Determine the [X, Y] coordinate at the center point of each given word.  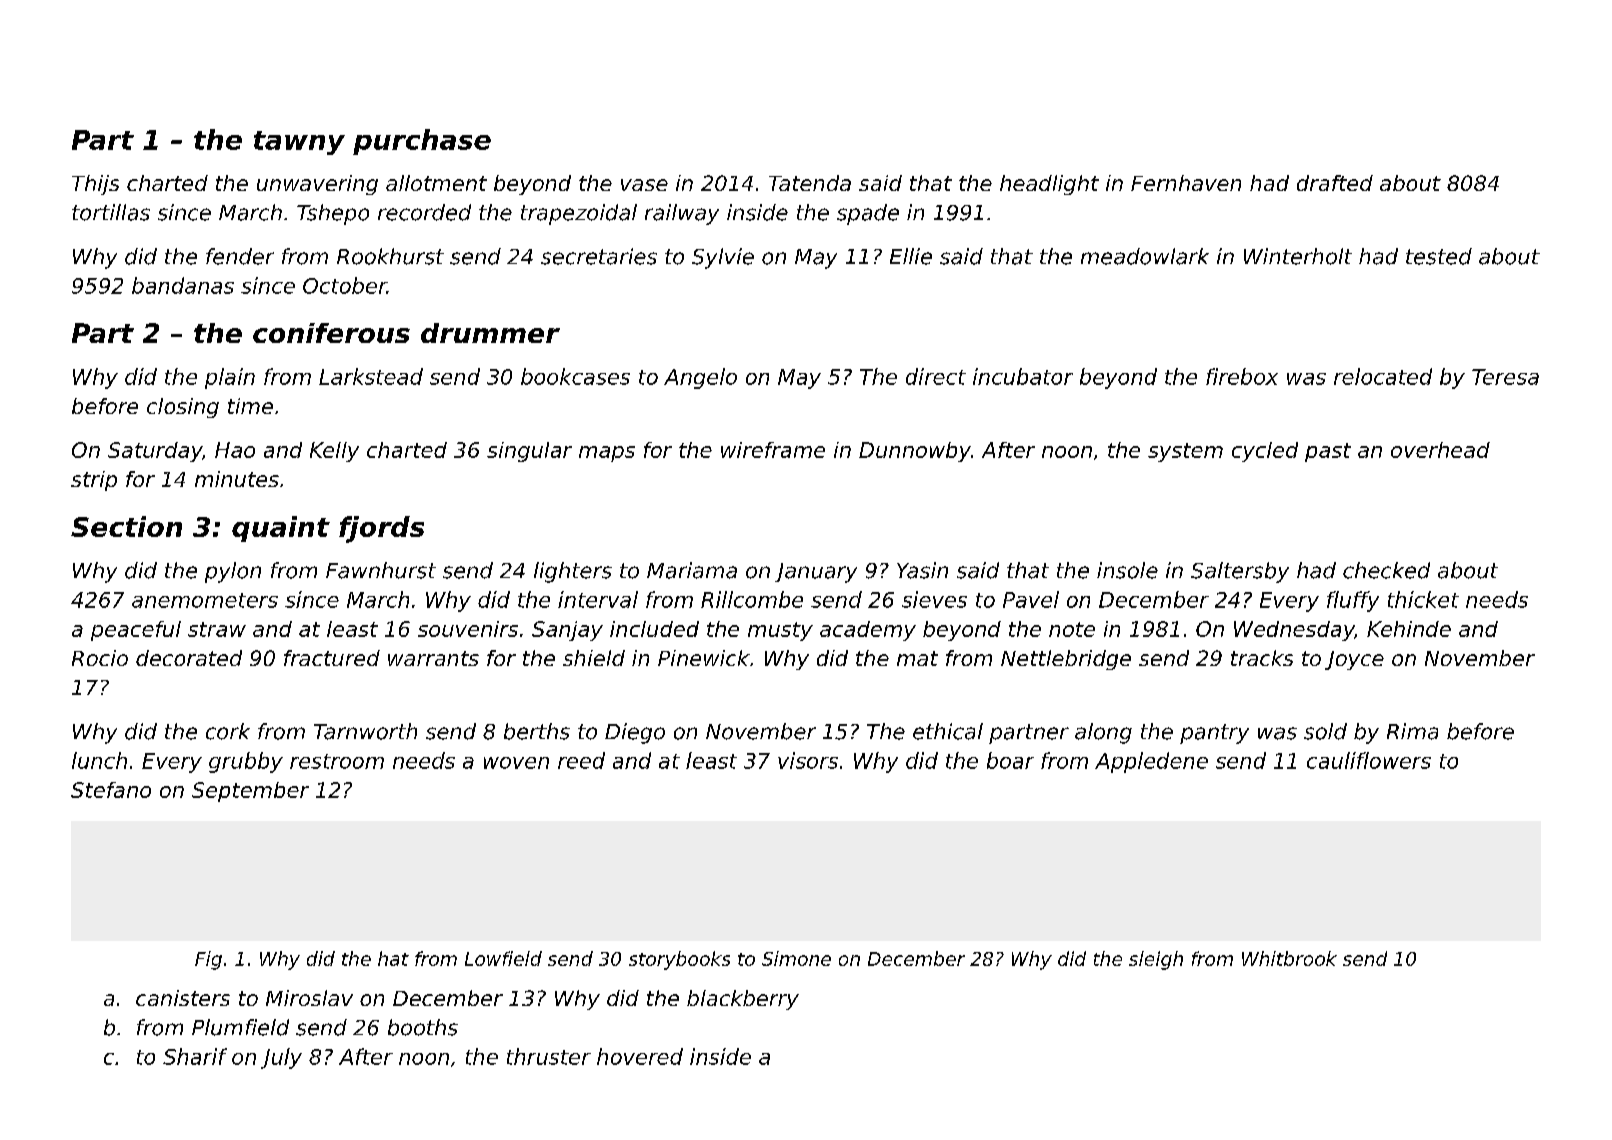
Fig [208, 960]
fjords [381, 529]
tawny [299, 143]
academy [868, 631]
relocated [1383, 376]
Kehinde [1409, 629]
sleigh [1156, 960]
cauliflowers [1369, 760]
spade [868, 214]
